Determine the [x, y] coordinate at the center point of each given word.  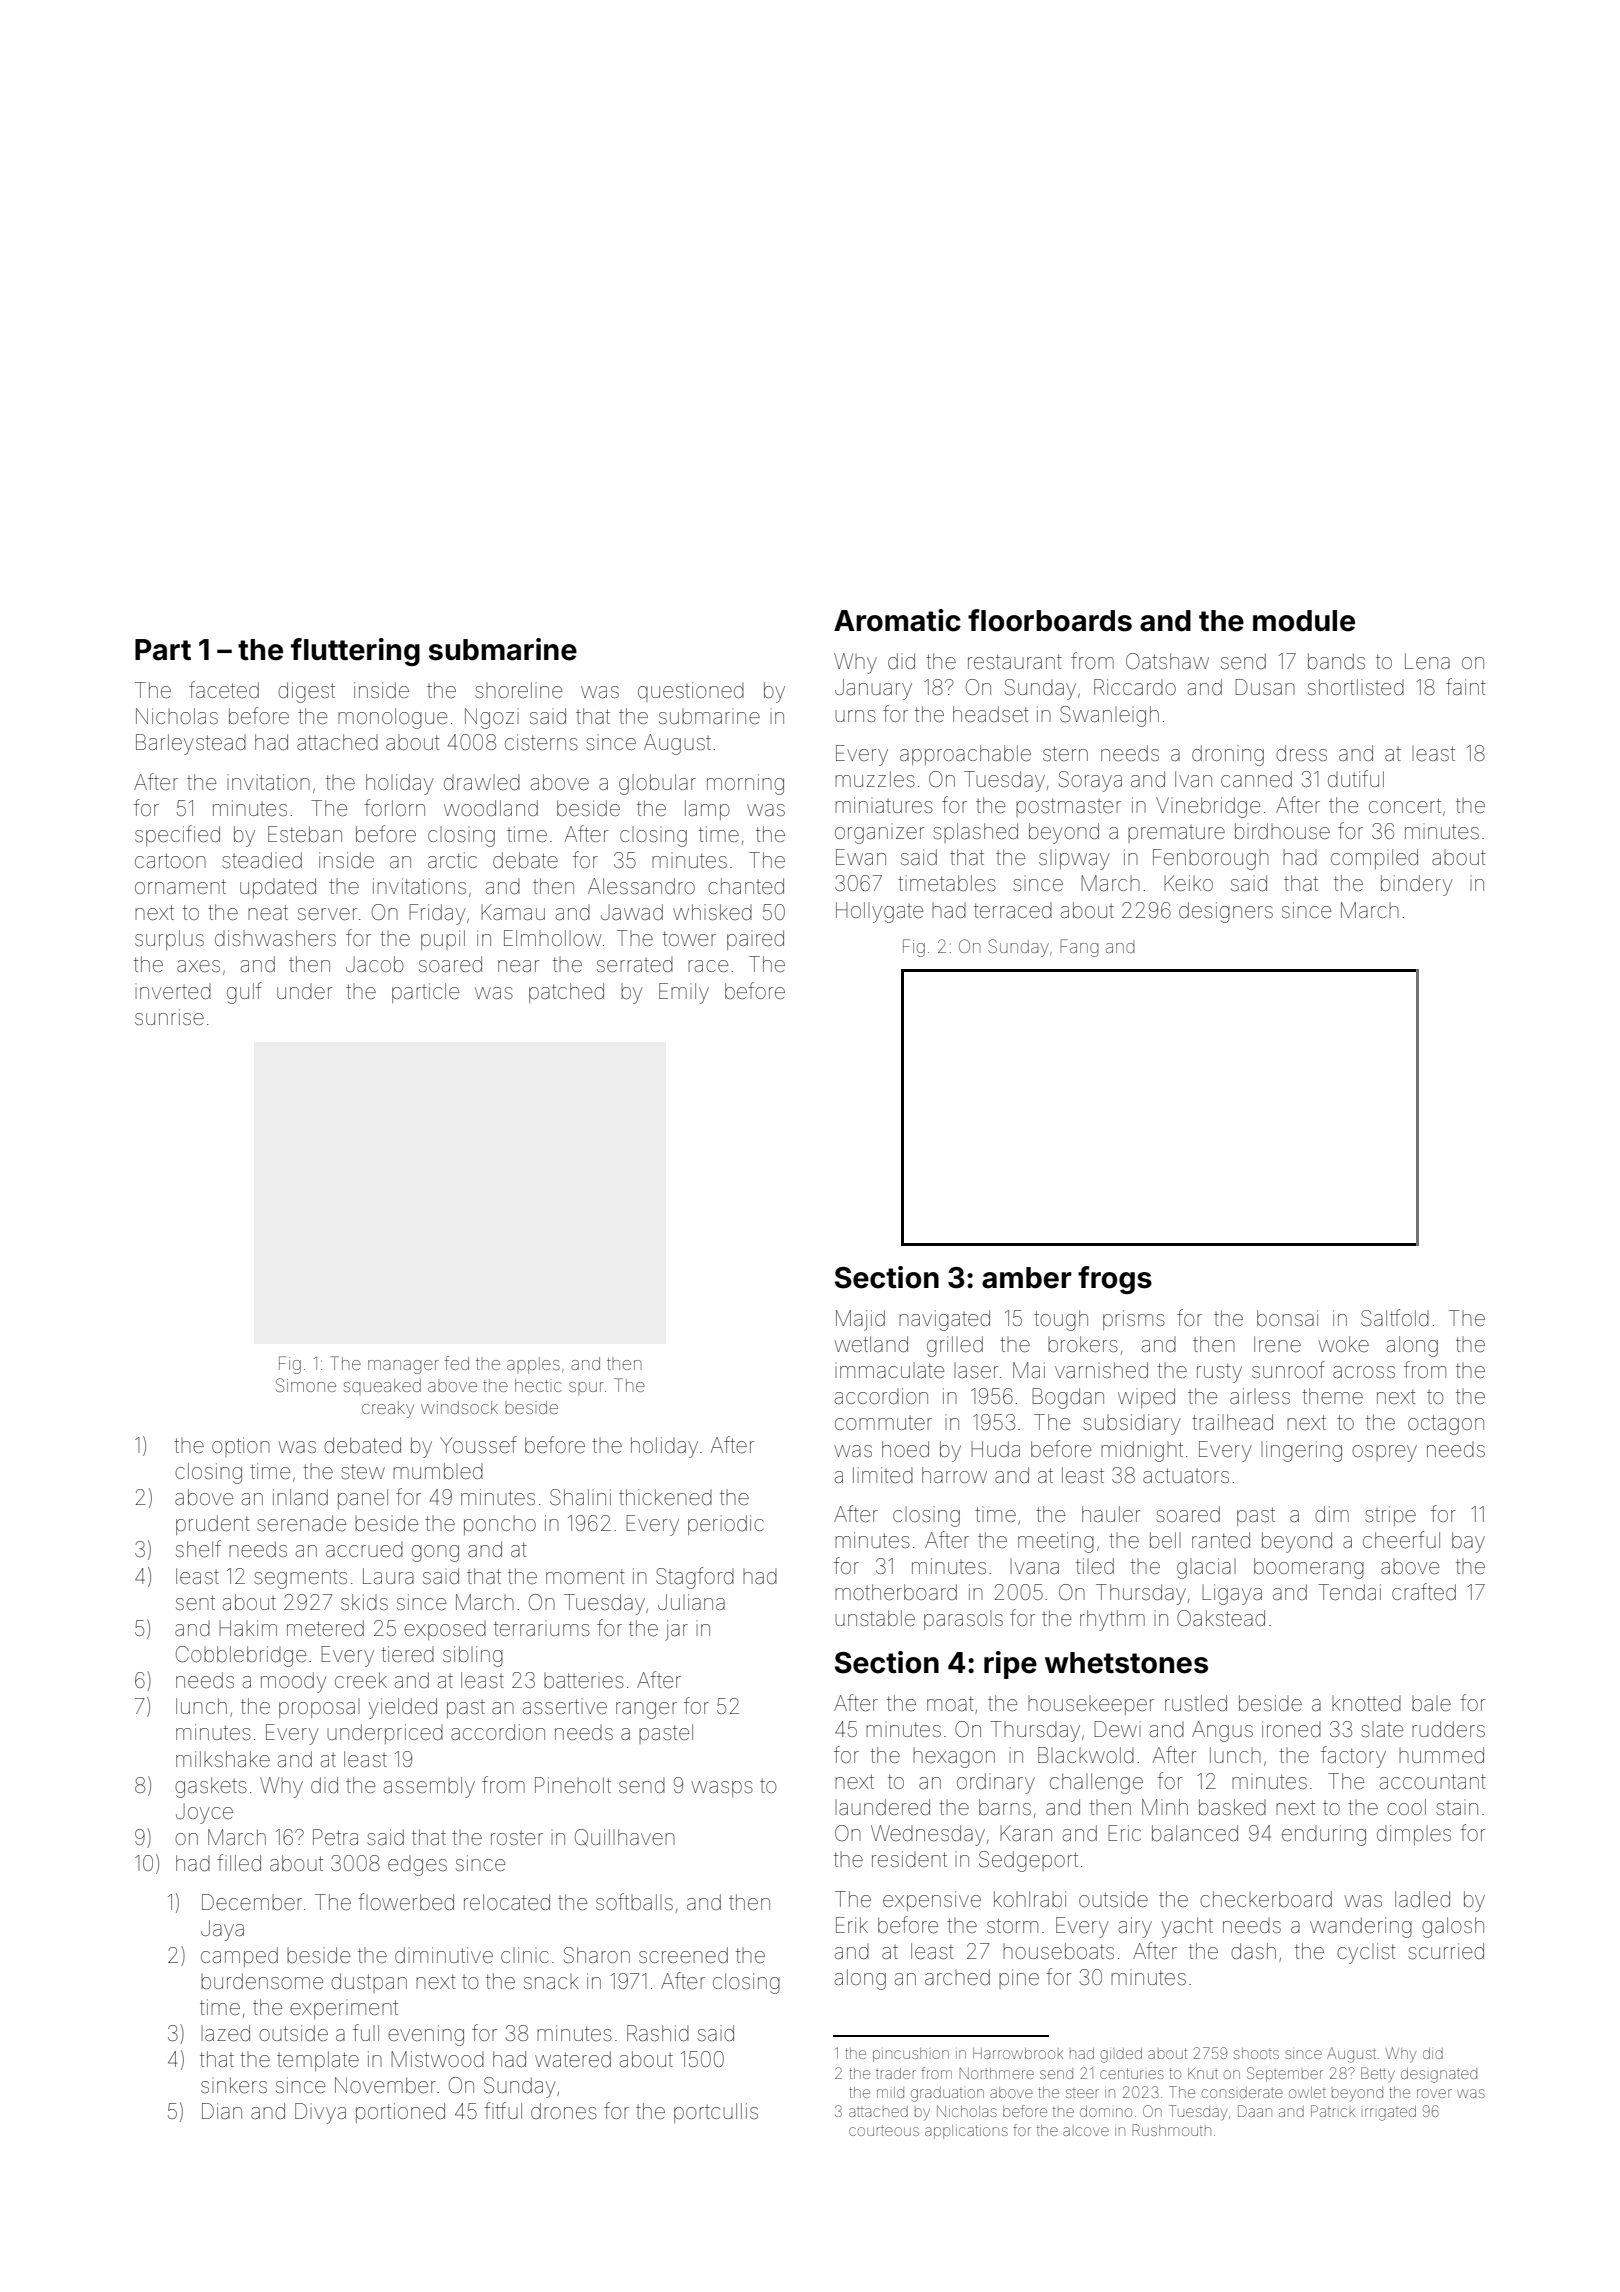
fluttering [355, 652]
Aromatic [897, 620]
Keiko [1188, 883]
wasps [722, 1789]
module [1304, 621]
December [252, 1902]
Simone [306, 1385]
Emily [684, 993]
